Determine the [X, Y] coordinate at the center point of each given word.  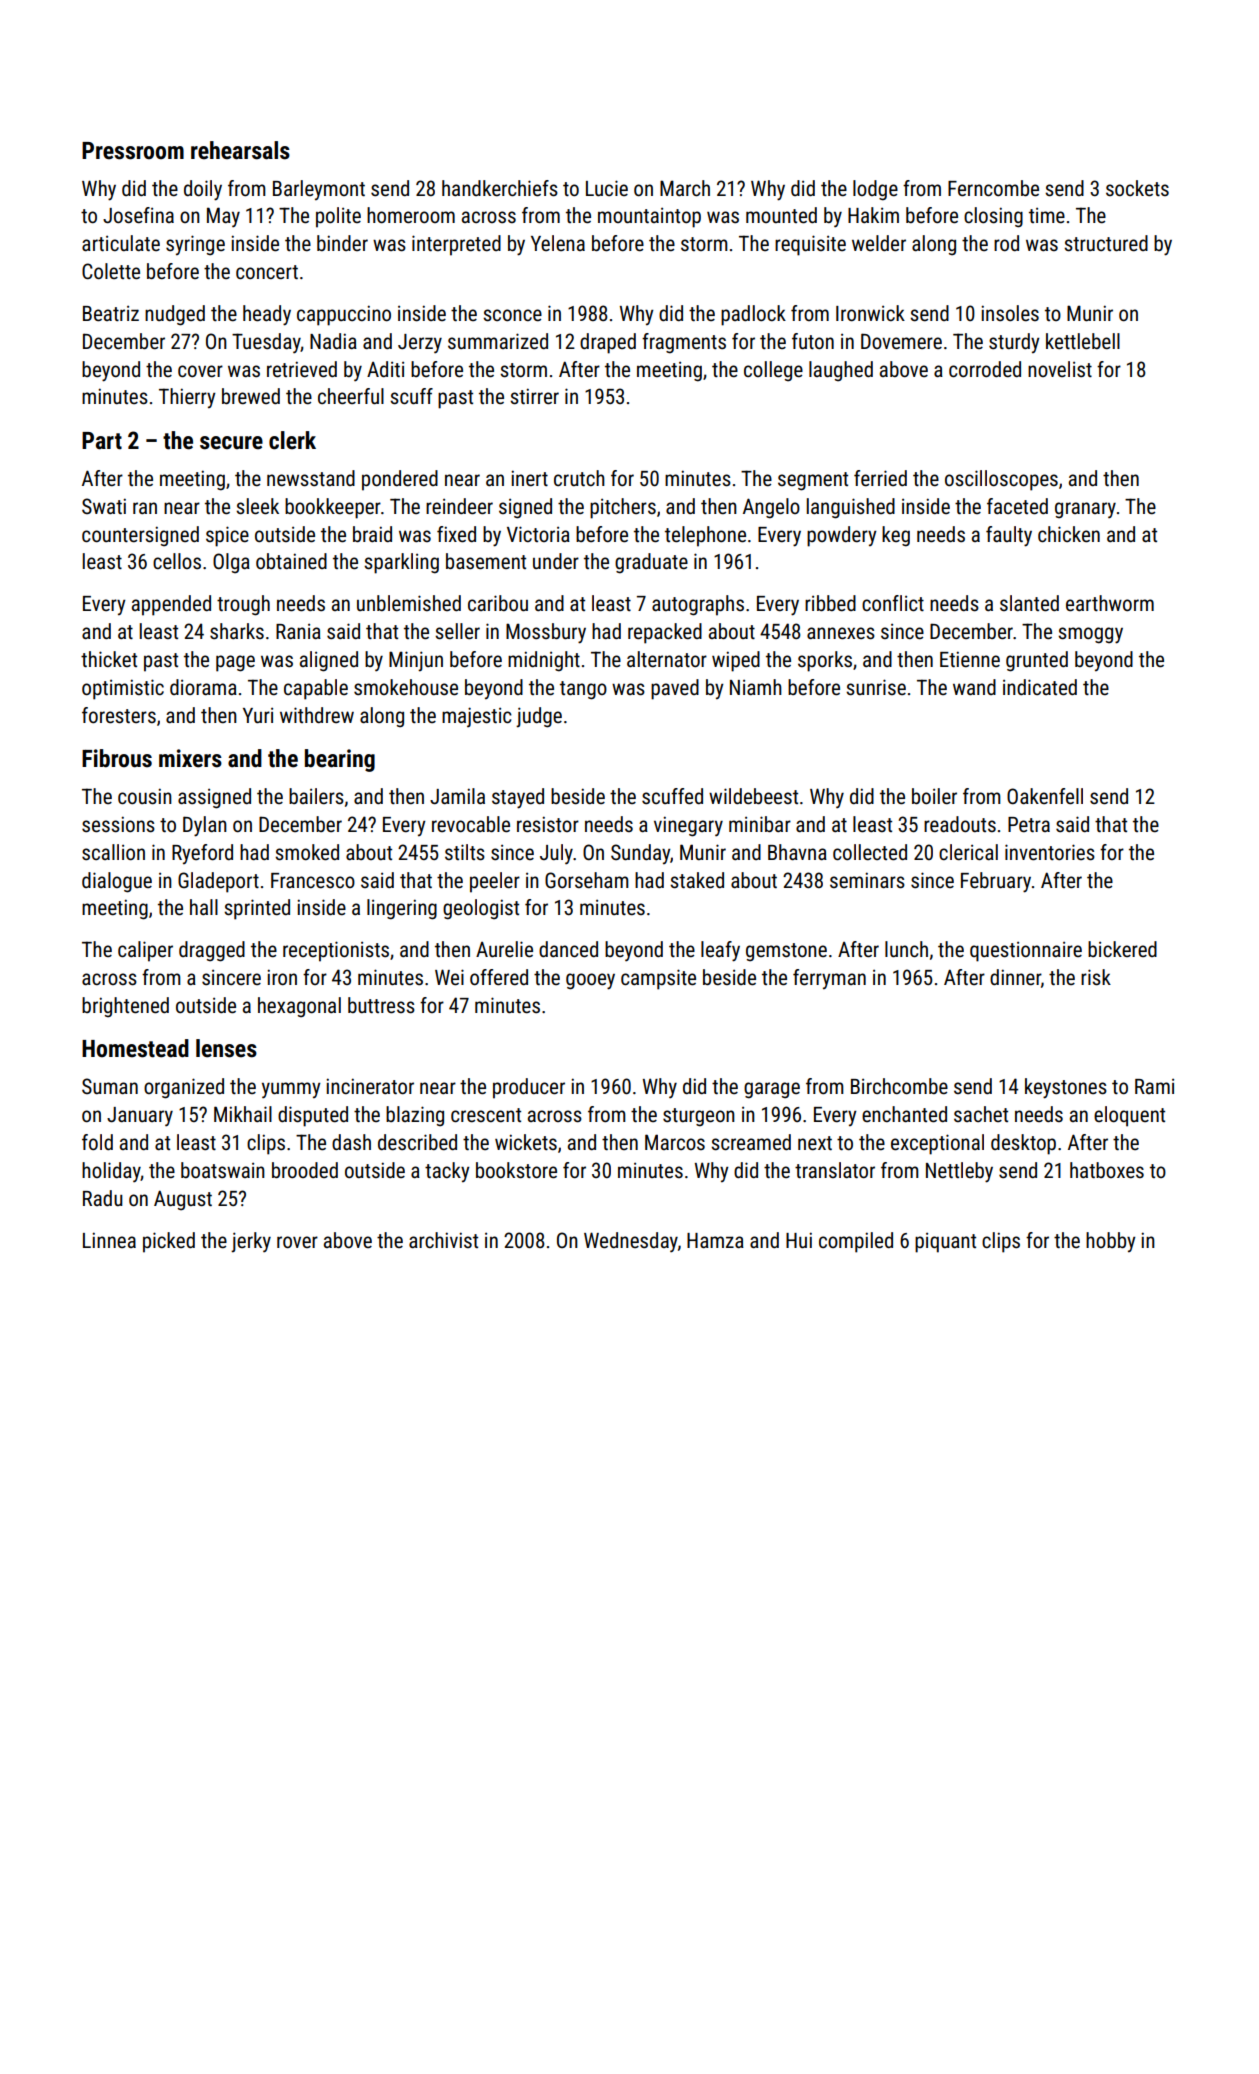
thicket [109, 659]
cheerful [351, 396]
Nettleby [959, 1172]
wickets [526, 1142]
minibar [760, 824]
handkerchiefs [500, 188]
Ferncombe [993, 188]
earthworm [1110, 603]
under [556, 561]
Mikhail [243, 1114]
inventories [1050, 852]
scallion [113, 852]
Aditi [385, 369]
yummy [291, 1090]
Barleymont [319, 190]
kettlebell [1083, 341]
